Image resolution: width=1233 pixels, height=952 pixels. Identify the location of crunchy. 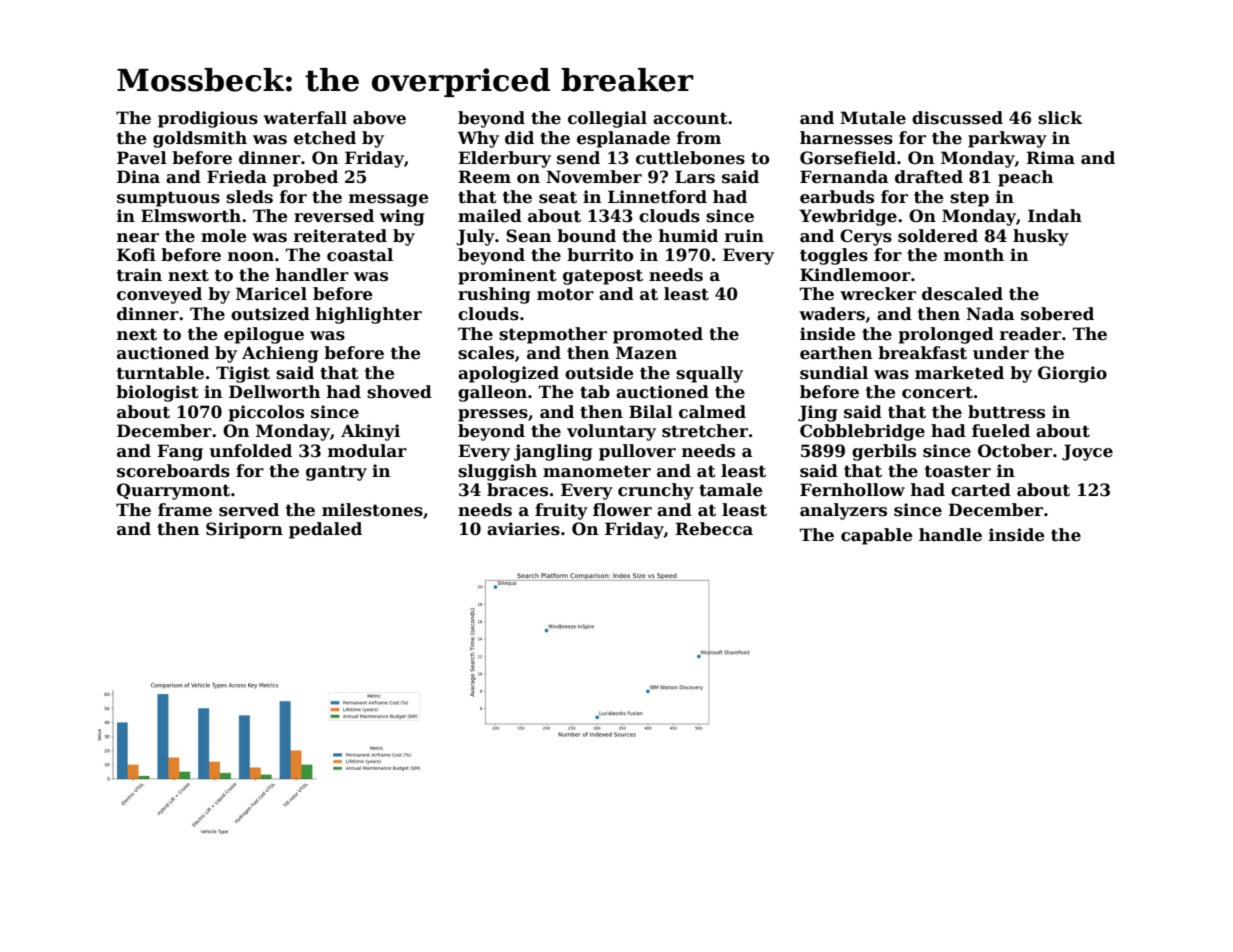
(656, 491).
